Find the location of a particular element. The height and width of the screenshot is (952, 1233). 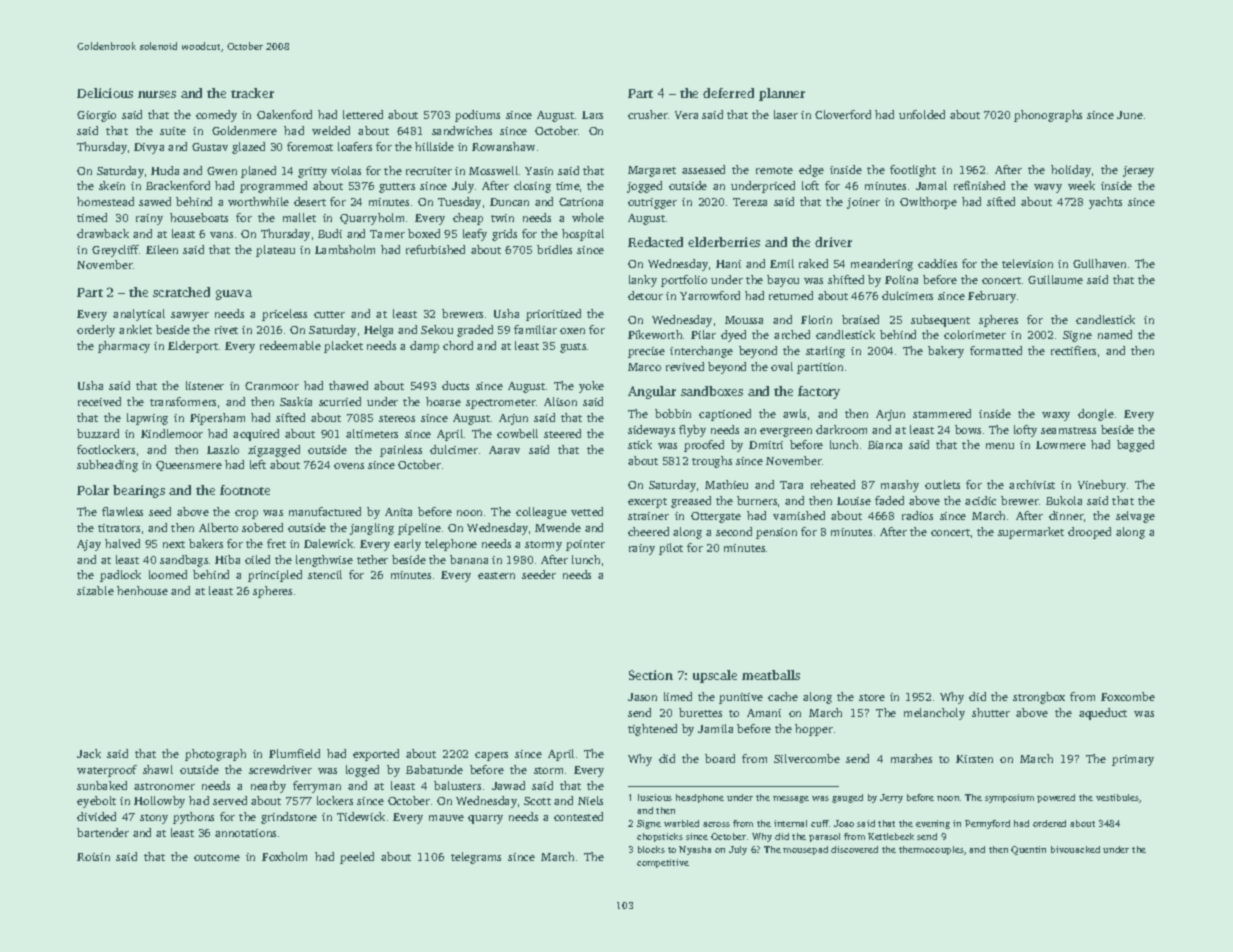

pilot is located at coordinates (671, 549).
